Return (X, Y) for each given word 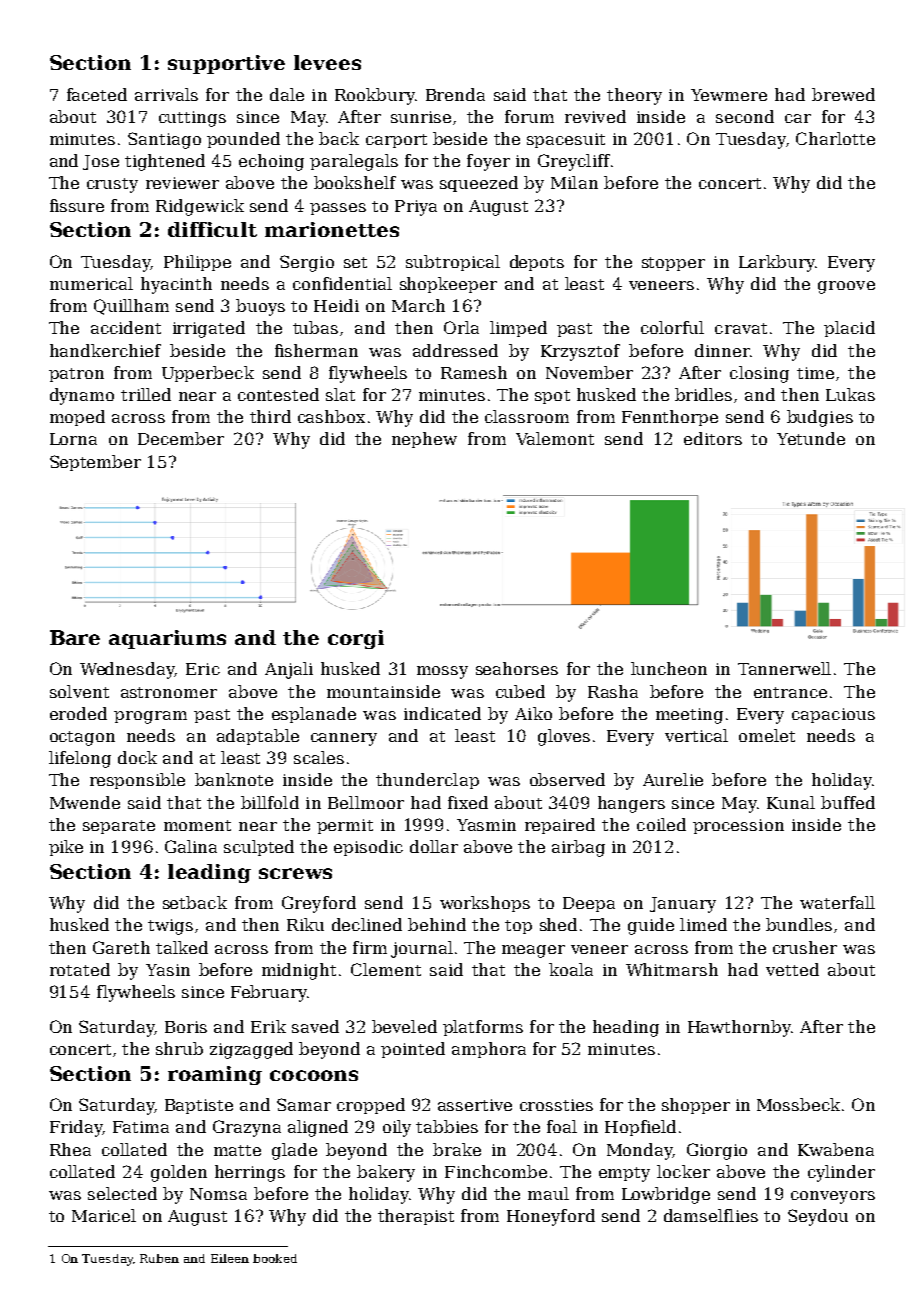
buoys (260, 307)
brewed (843, 94)
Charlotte (835, 138)
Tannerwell (784, 668)
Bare (75, 637)
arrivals (166, 94)
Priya (416, 208)
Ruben (159, 1258)
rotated (80, 969)
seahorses (517, 668)
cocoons (314, 1075)
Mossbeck (798, 1104)
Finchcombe (496, 1171)
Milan (574, 182)
